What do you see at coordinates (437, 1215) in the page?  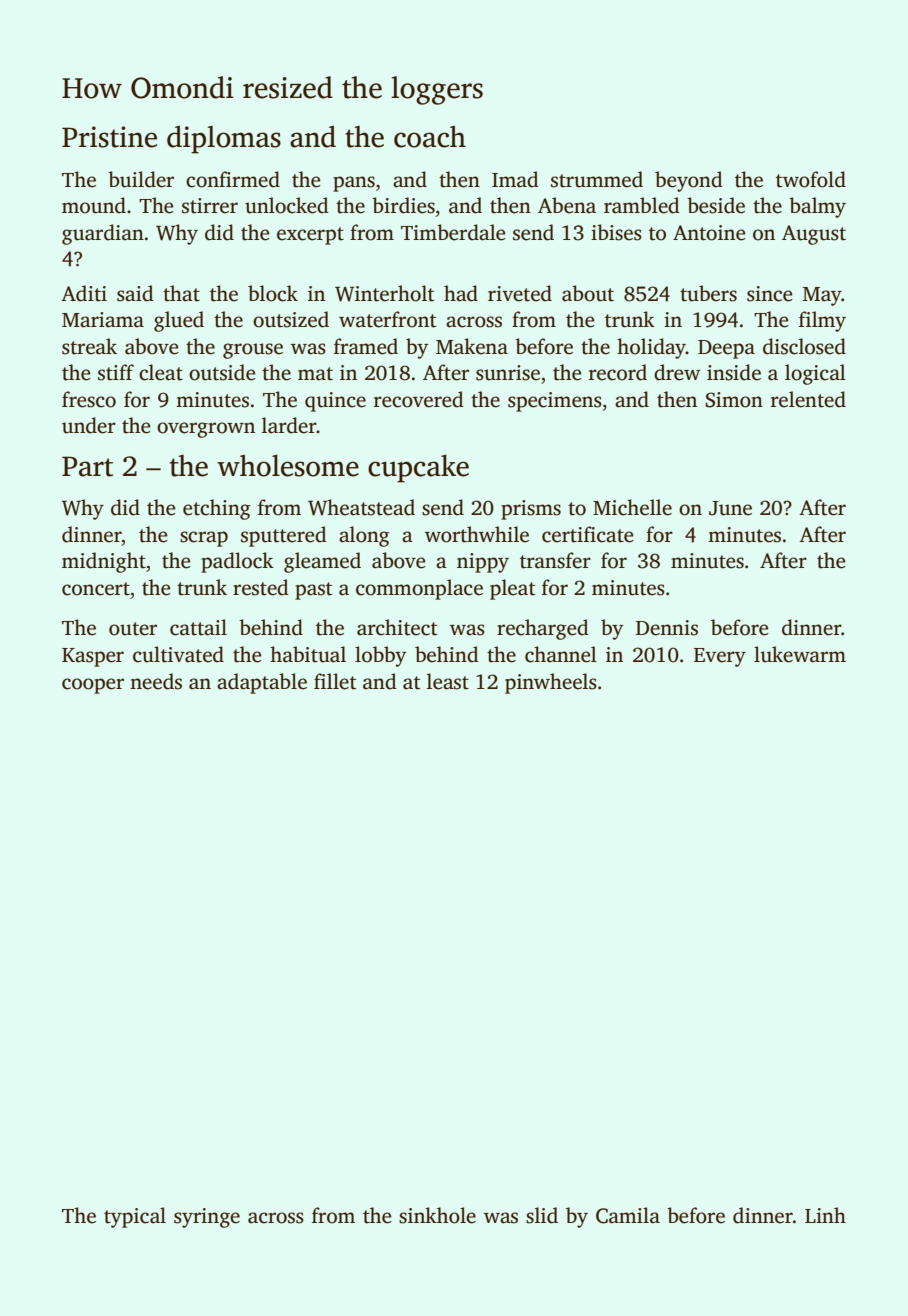 I see `sinkhole` at bounding box center [437, 1215].
